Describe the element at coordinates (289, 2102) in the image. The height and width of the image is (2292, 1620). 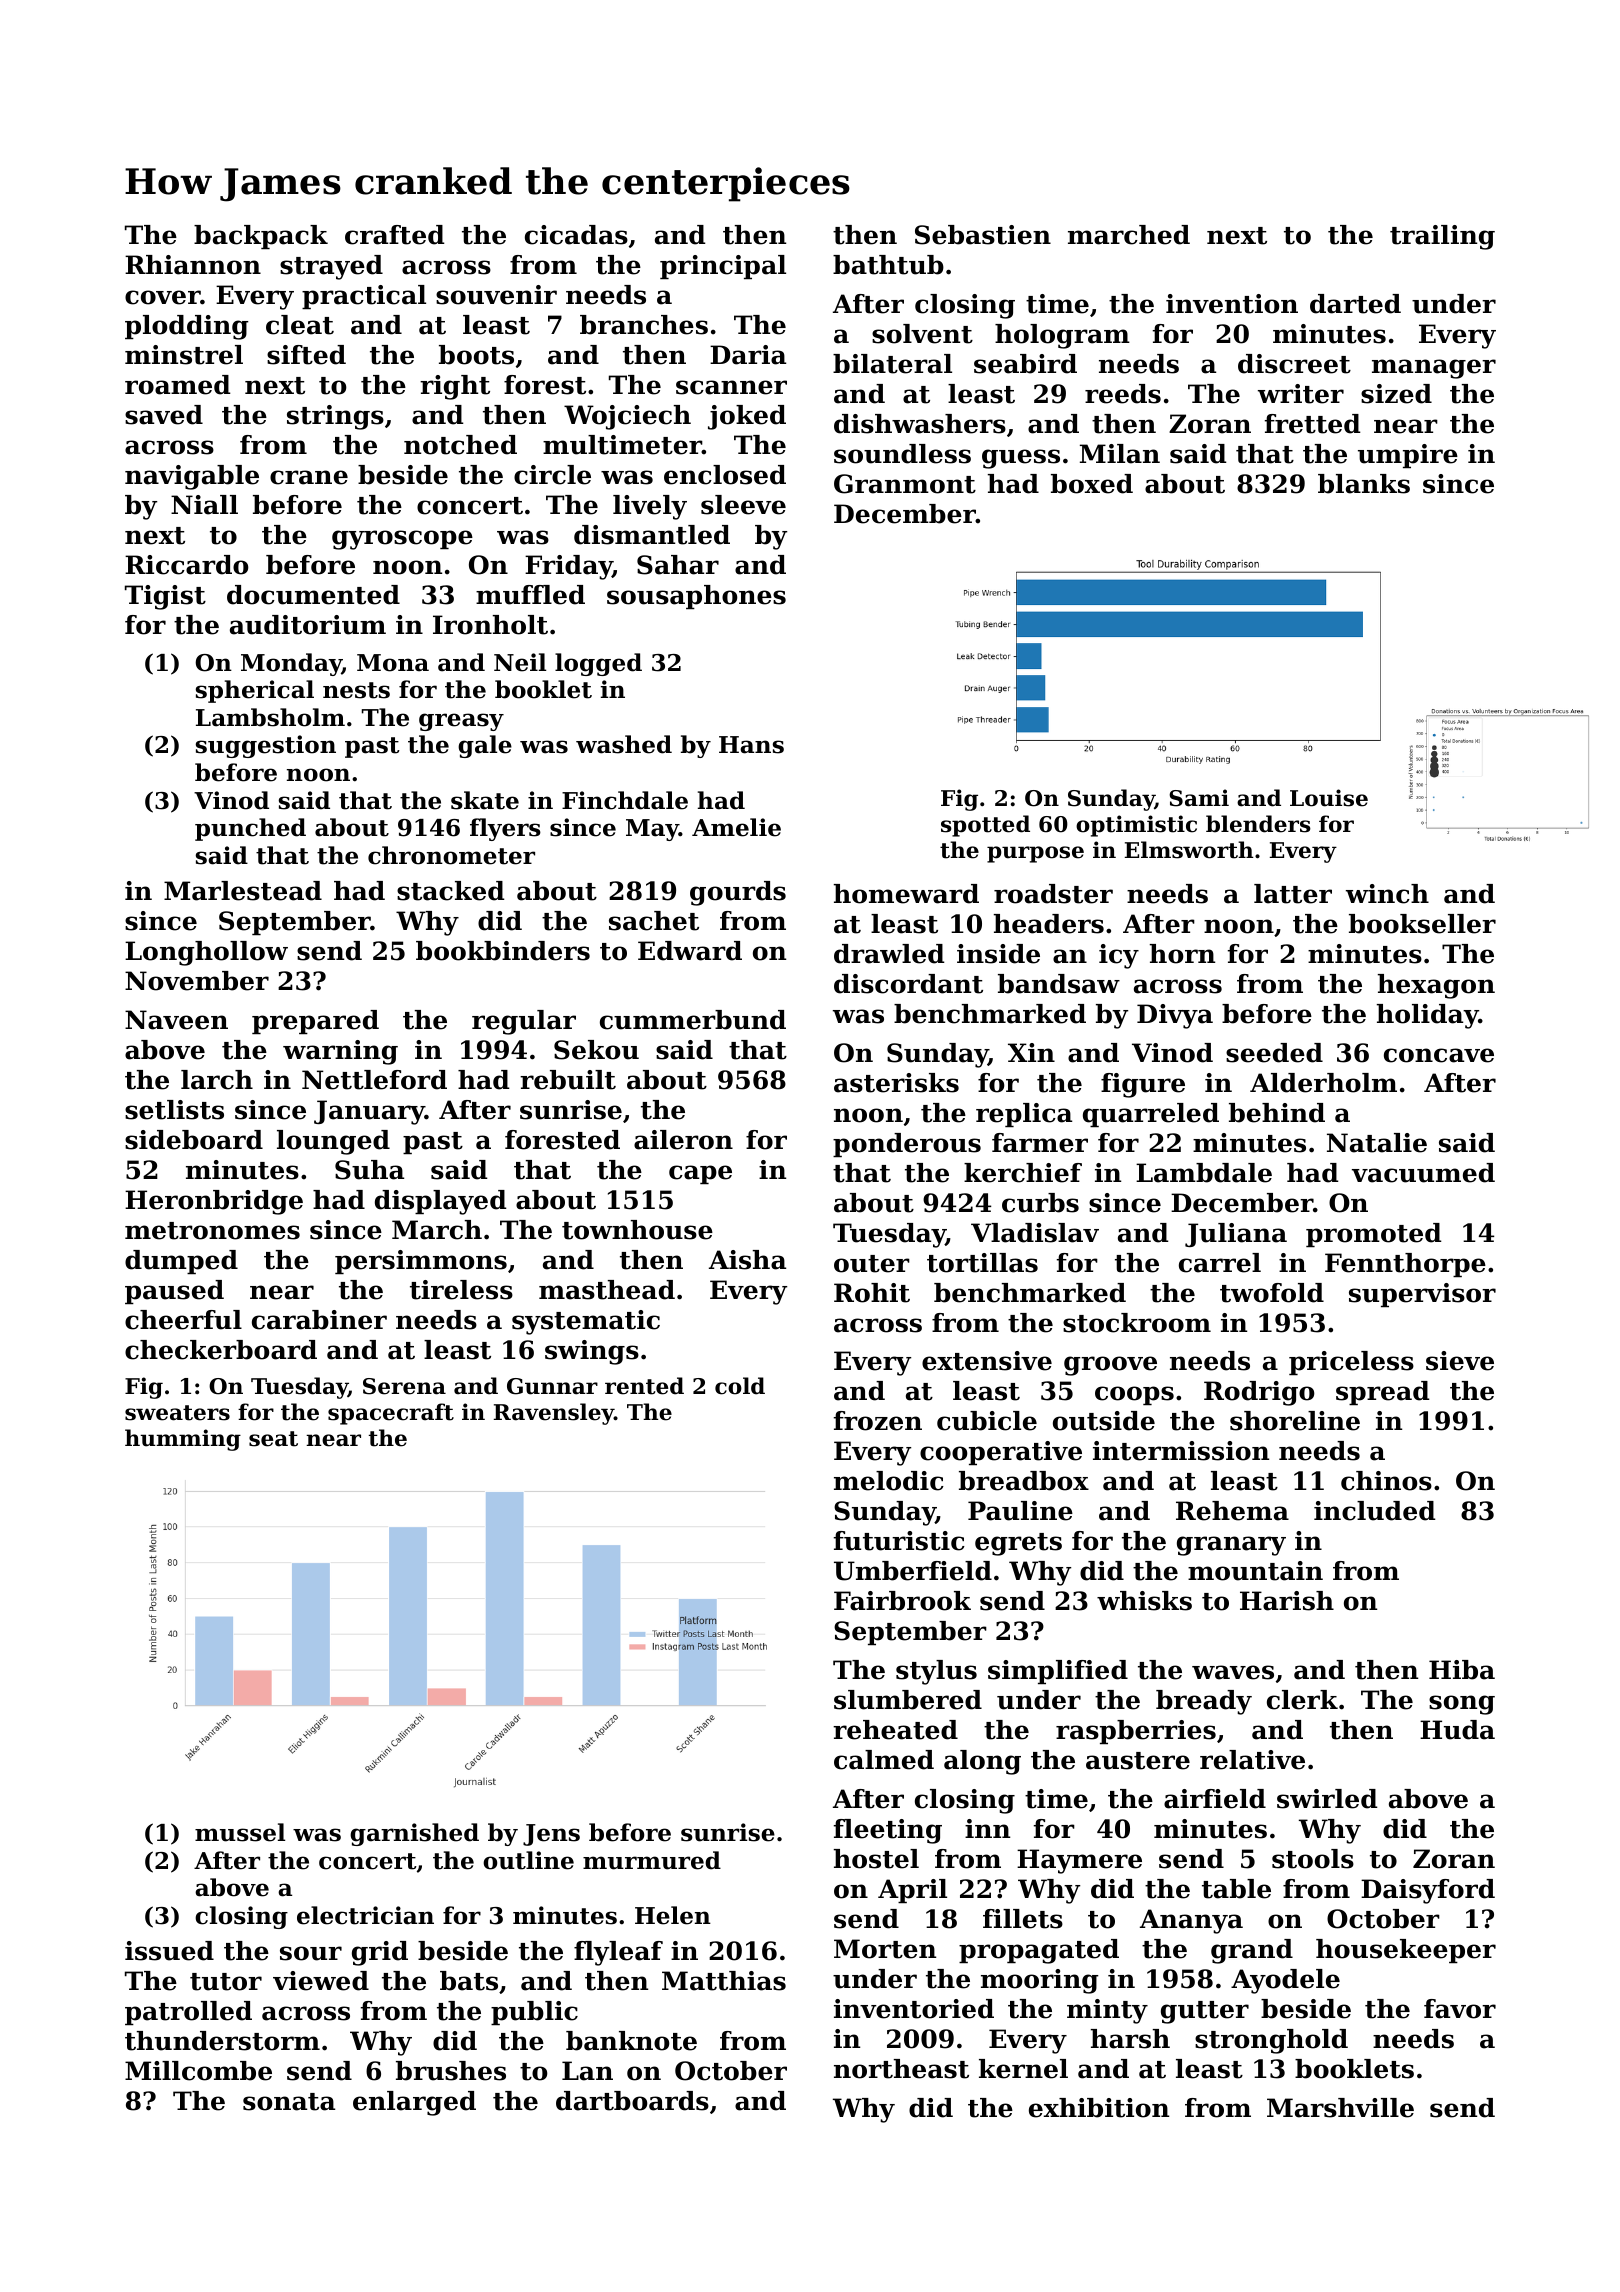
I see `sonata` at that location.
